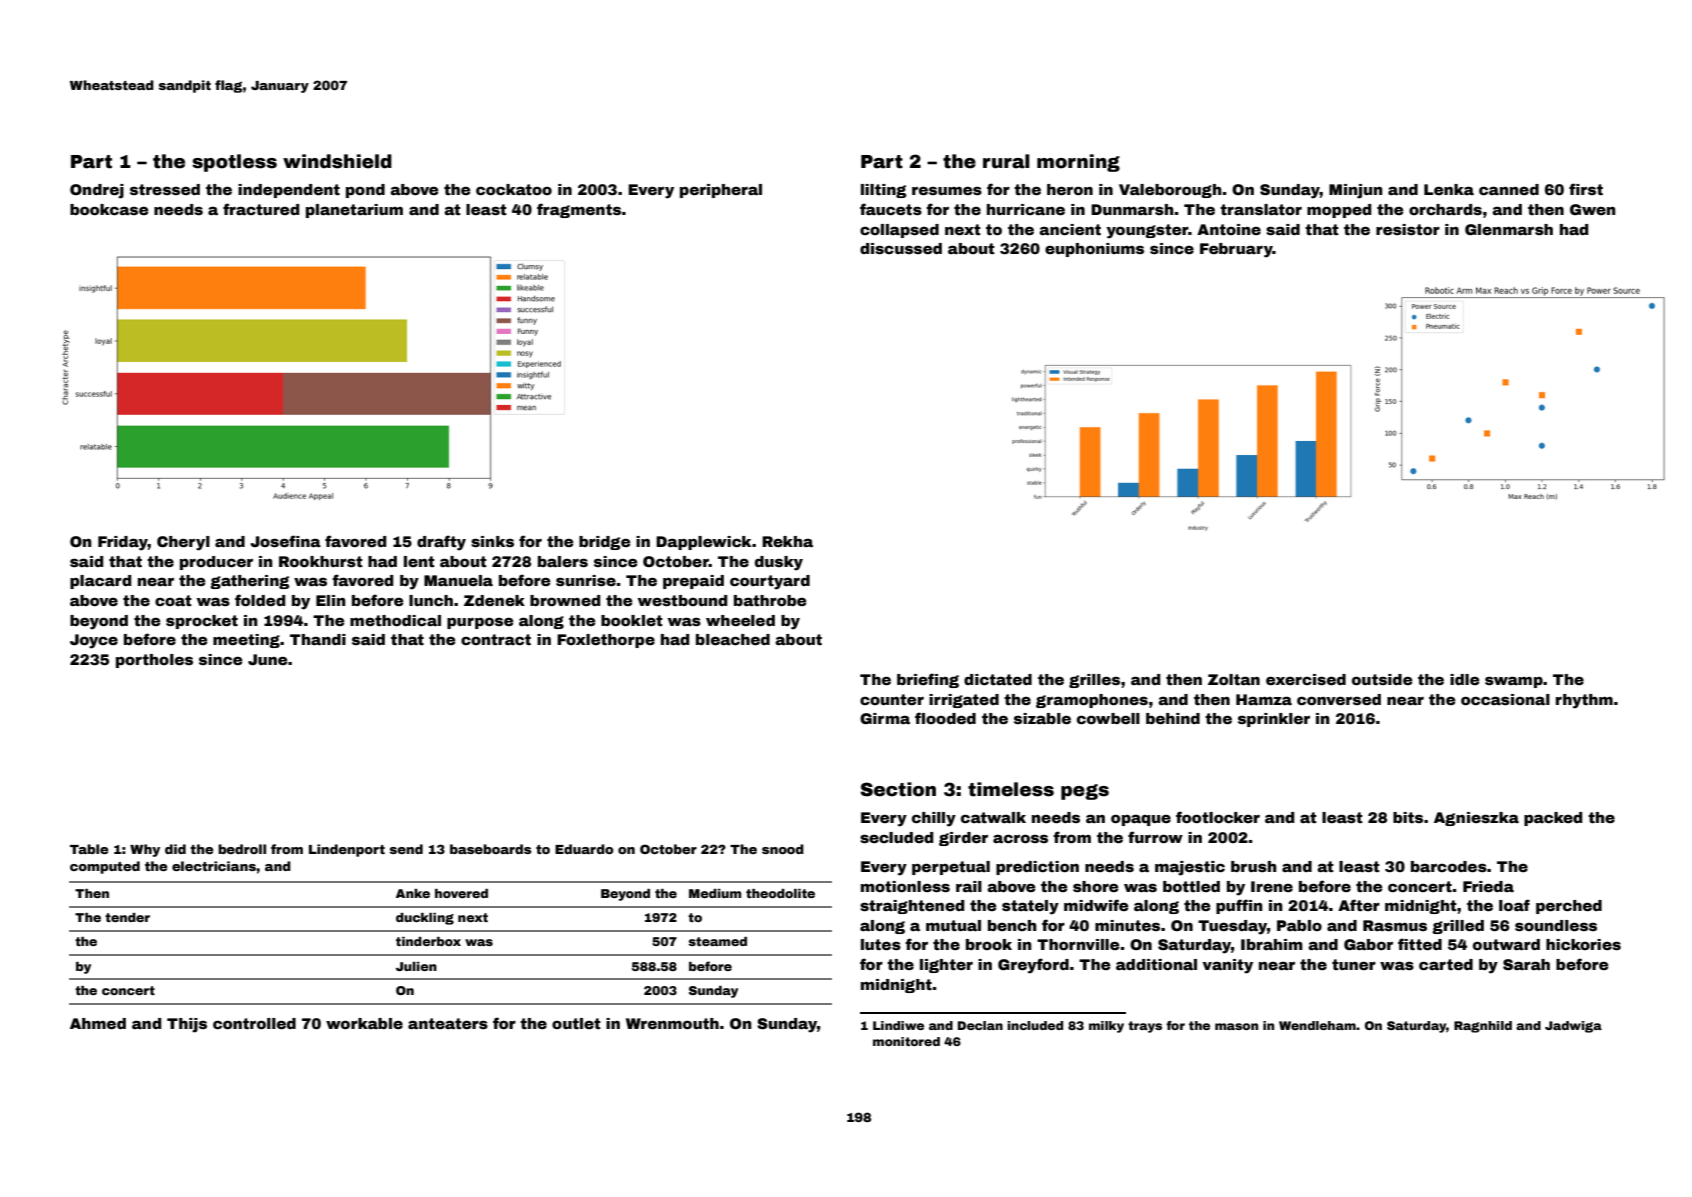 This screenshot has height=1197, width=1692. What do you see at coordinates (579, 210) in the screenshot?
I see `fragments` at bounding box center [579, 210].
